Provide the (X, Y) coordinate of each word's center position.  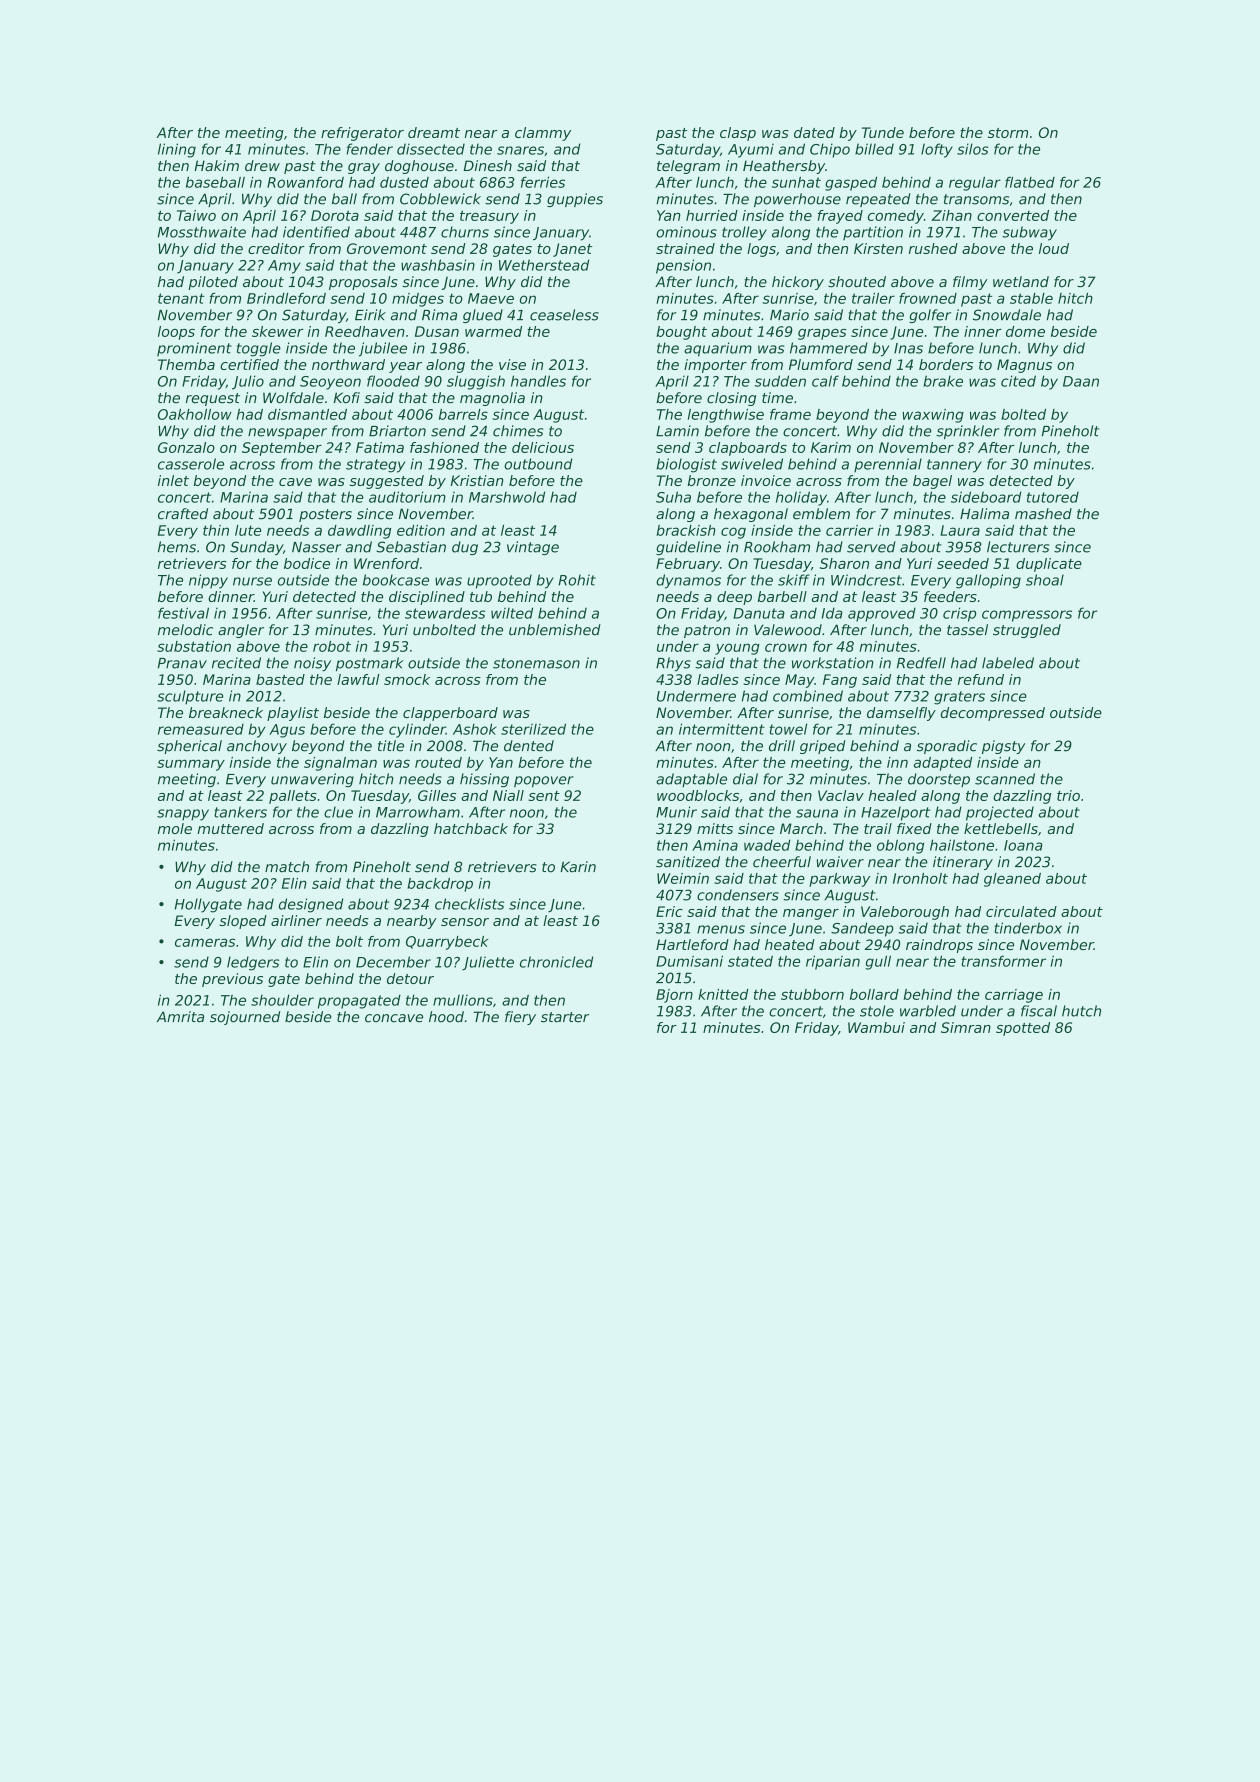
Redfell (921, 663)
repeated (878, 200)
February (688, 565)
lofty (937, 150)
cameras (205, 942)
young (737, 649)
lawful (358, 679)
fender (369, 149)
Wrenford (386, 563)
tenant (181, 298)
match (287, 867)
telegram (688, 167)
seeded (963, 563)
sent (544, 796)
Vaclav (841, 795)
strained (685, 248)
